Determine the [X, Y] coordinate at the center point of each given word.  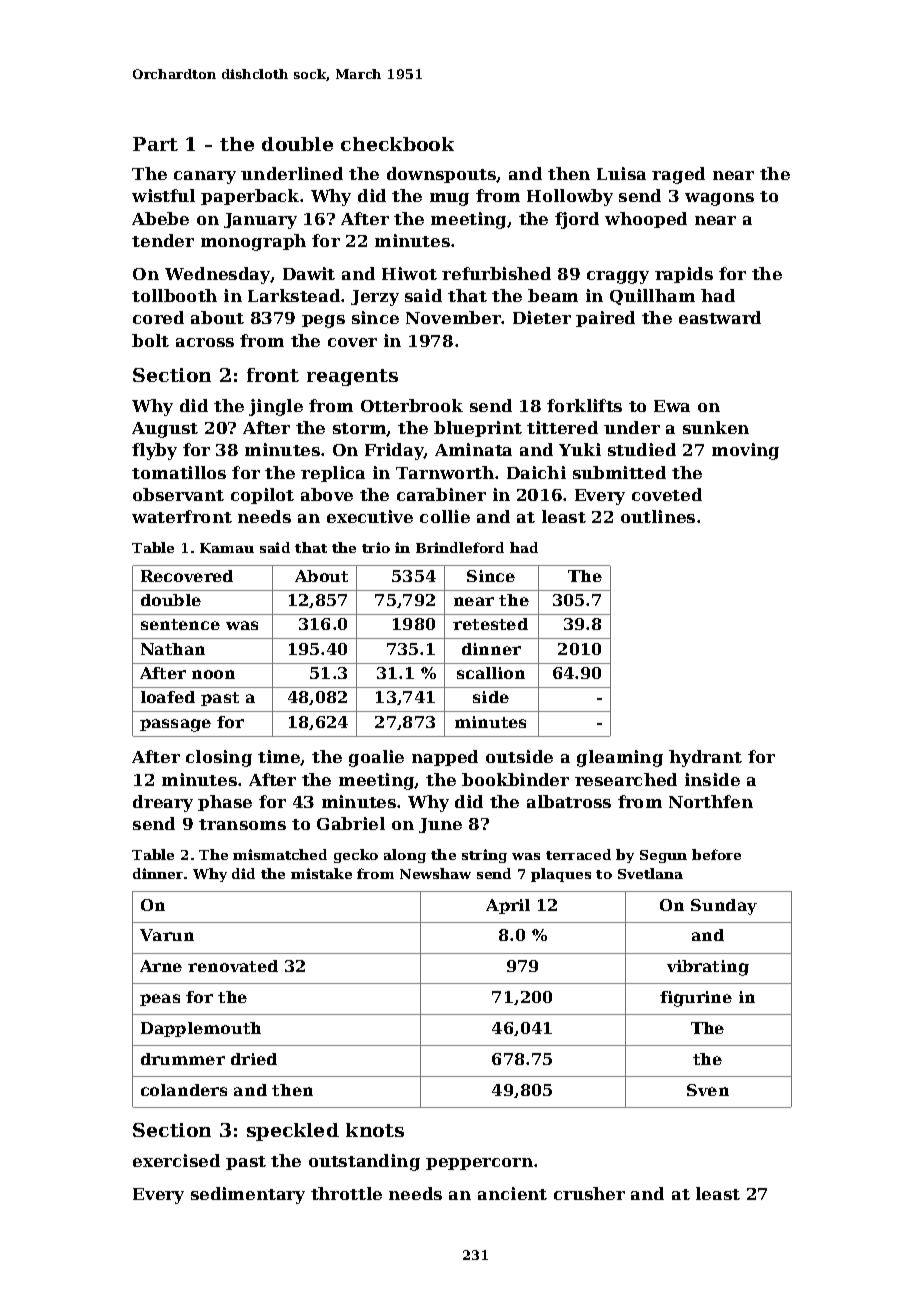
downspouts [441, 175]
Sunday [724, 907]
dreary [163, 803]
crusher [589, 1193]
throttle [346, 1193]
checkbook [397, 144]
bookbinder [515, 779]
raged [678, 175]
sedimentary [248, 1195]
